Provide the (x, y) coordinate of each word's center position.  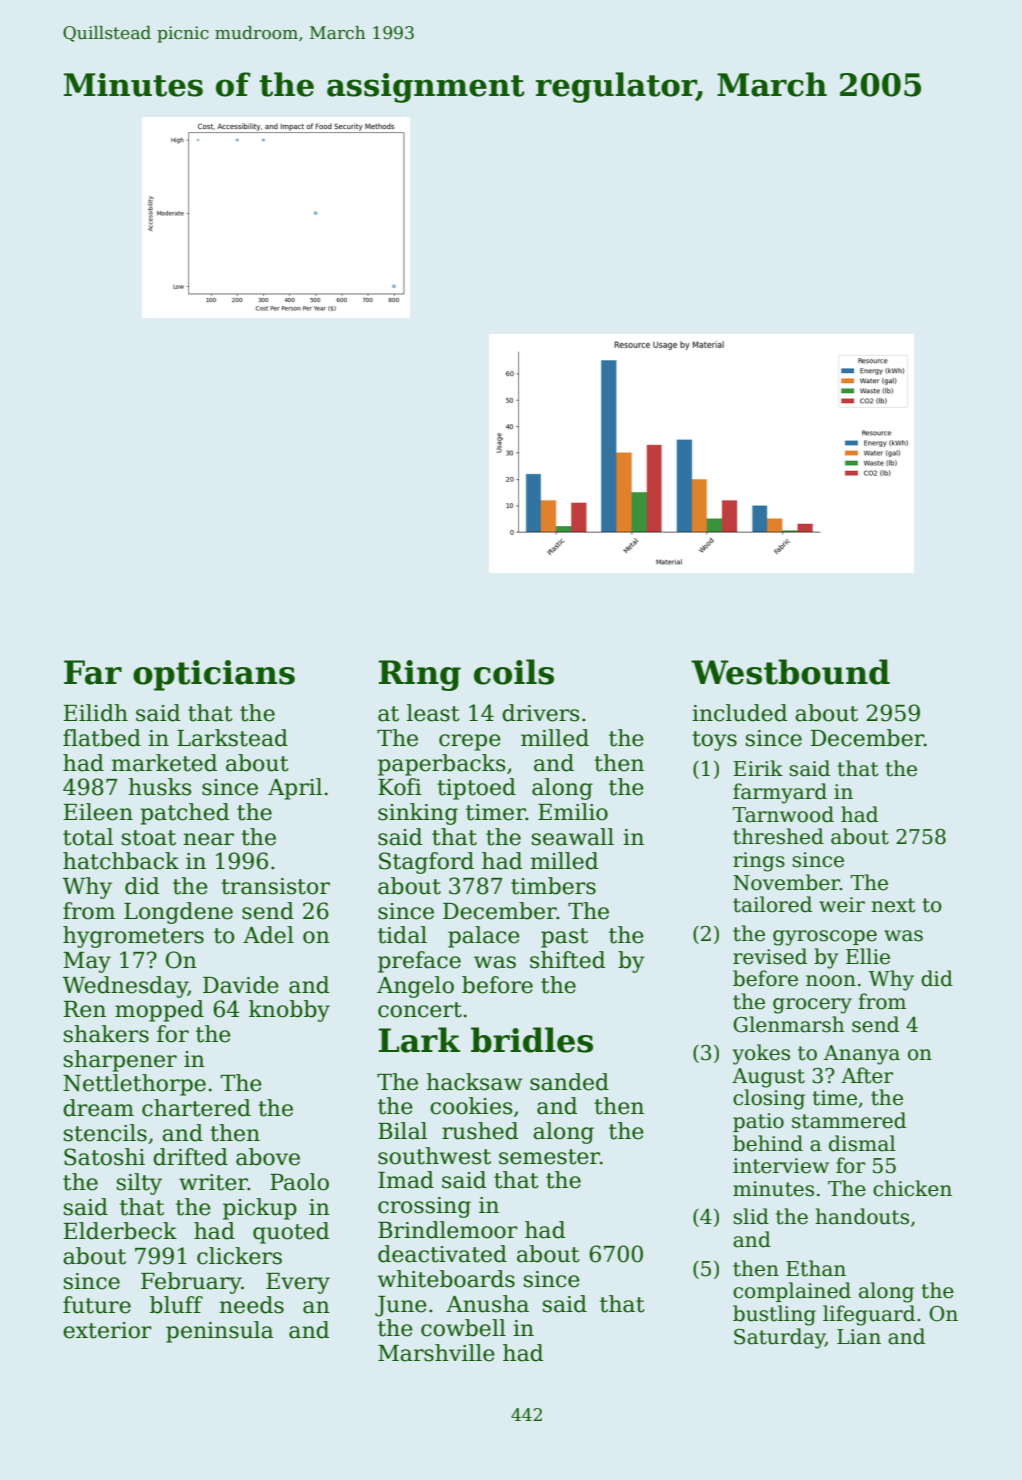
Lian (859, 1337)
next (893, 905)
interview (781, 1166)
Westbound (790, 672)
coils (514, 672)
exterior (107, 1330)
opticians (214, 675)
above (268, 1157)
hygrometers (133, 937)
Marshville (436, 1353)
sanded (569, 1082)
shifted (567, 960)
